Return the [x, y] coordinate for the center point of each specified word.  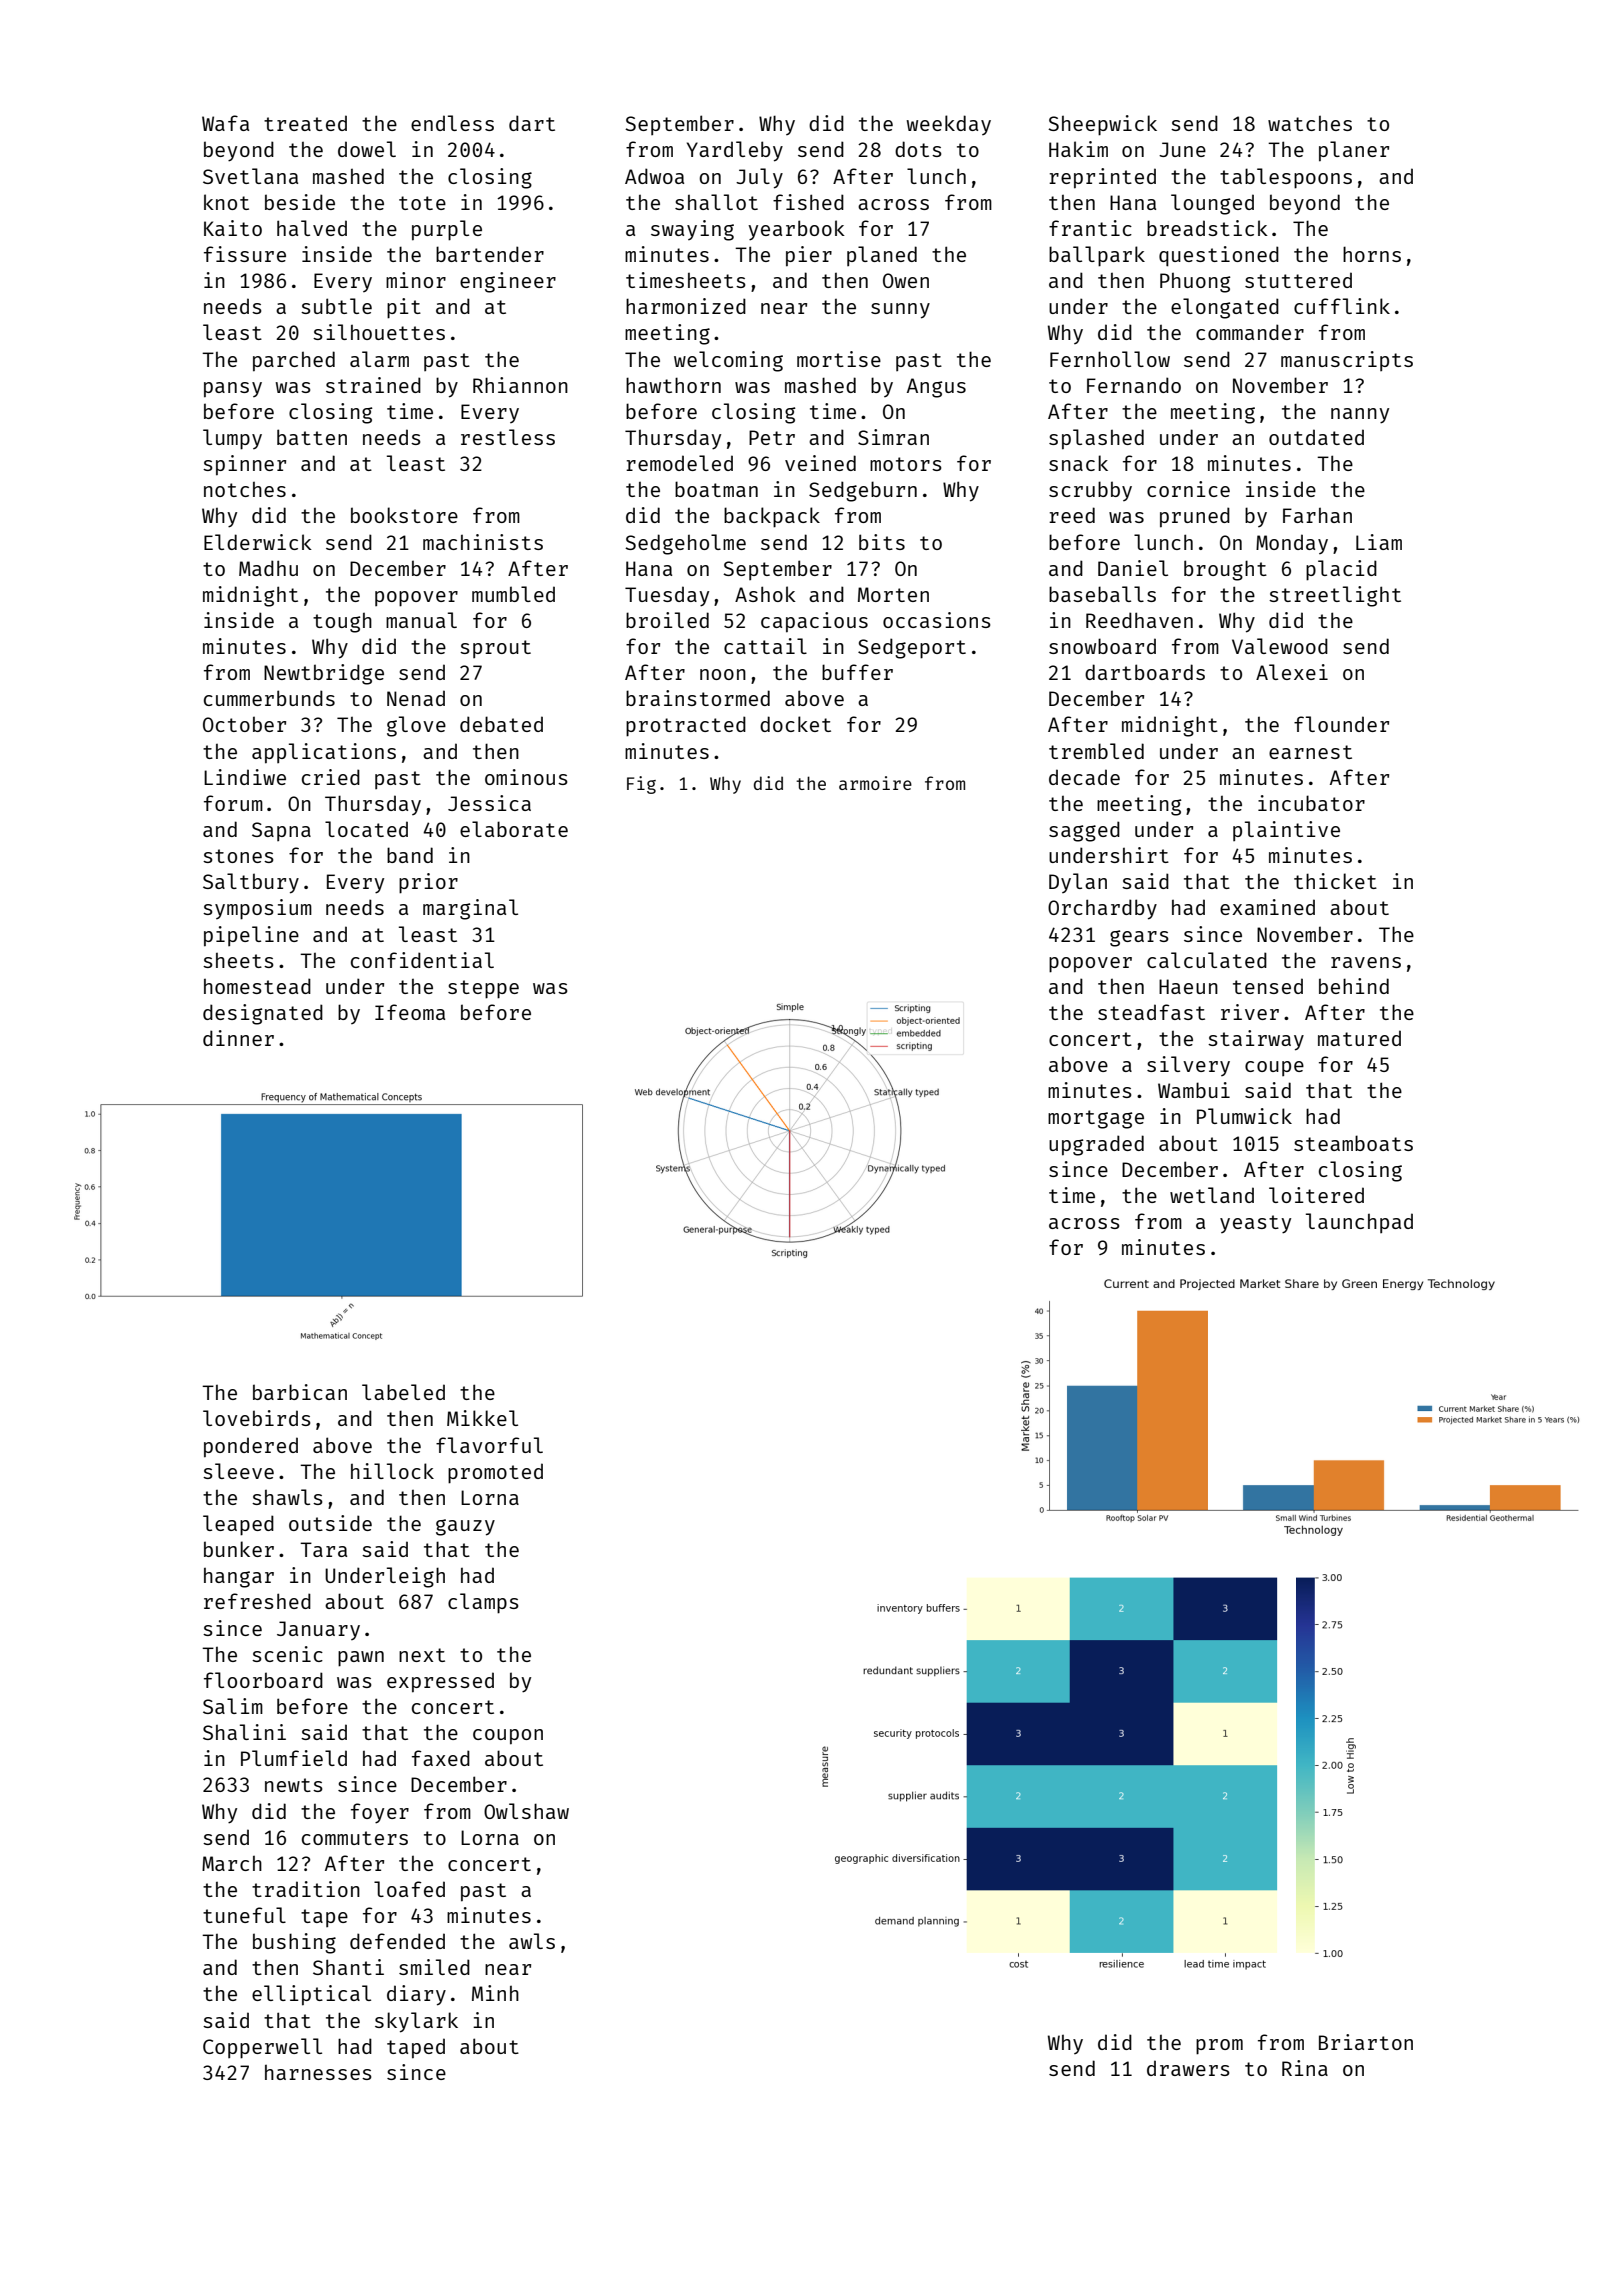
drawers [1188, 2068]
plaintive [1286, 831]
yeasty [1255, 1224]
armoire [875, 783]
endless [452, 123]
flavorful [489, 1445]
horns [1372, 254]
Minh [495, 1993]
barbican [300, 1392]
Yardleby [735, 151]
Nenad [416, 698]
